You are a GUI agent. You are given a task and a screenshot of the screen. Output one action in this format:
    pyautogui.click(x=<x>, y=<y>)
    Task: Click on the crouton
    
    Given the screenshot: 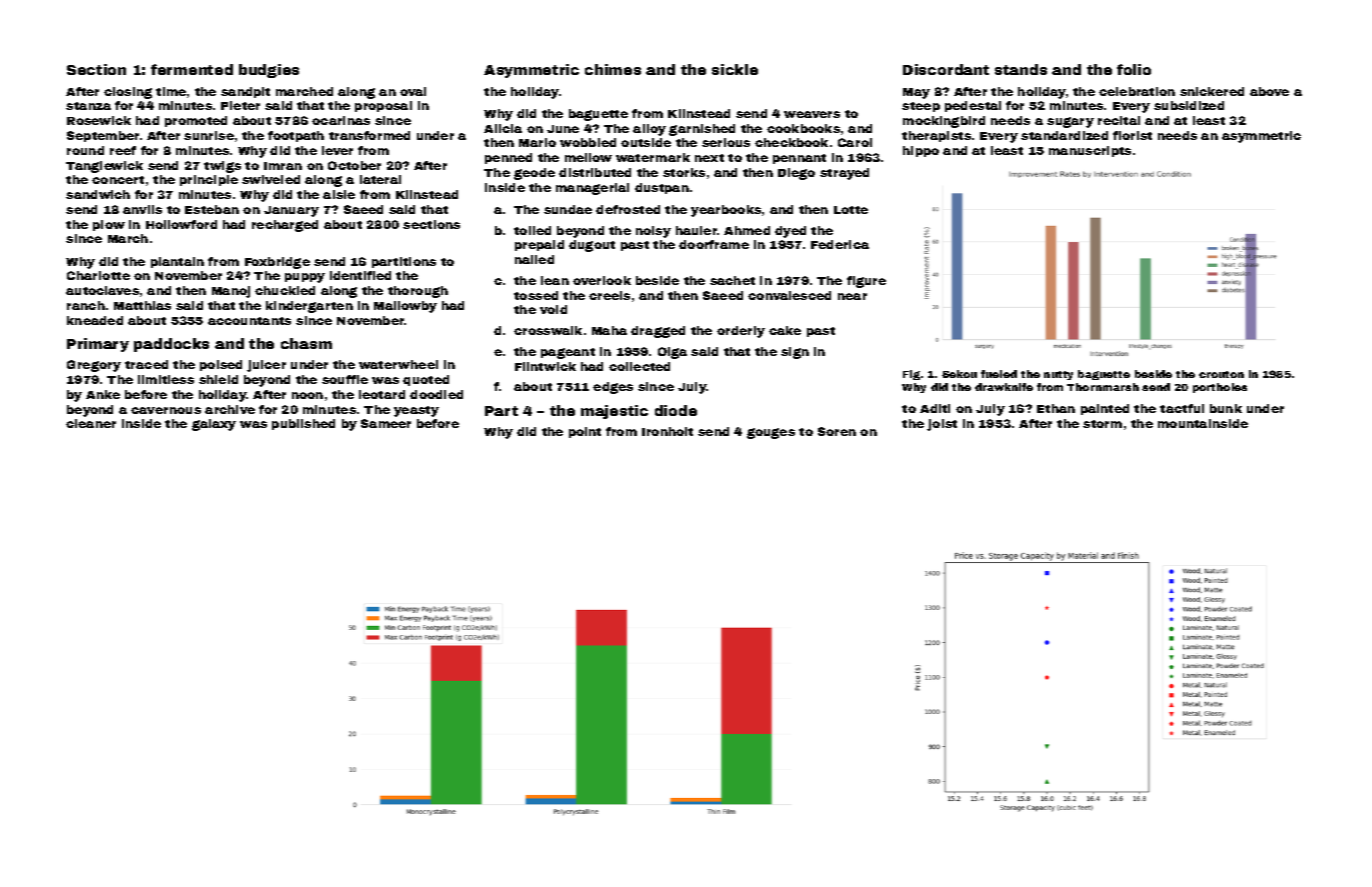 What is the action you would take?
    pyautogui.click(x=1221, y=374)
